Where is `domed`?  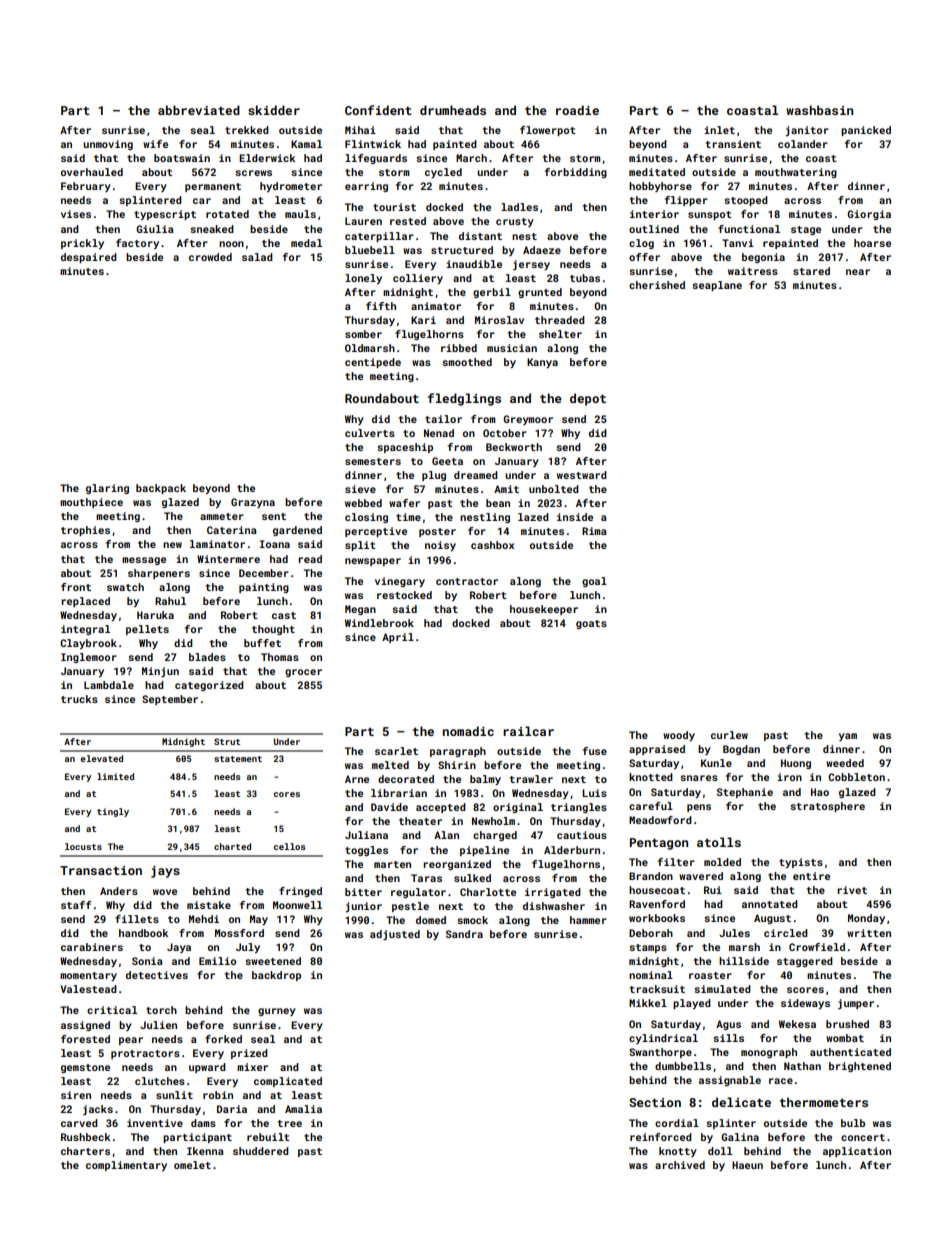 domed is located at coordinates (431, 920).
